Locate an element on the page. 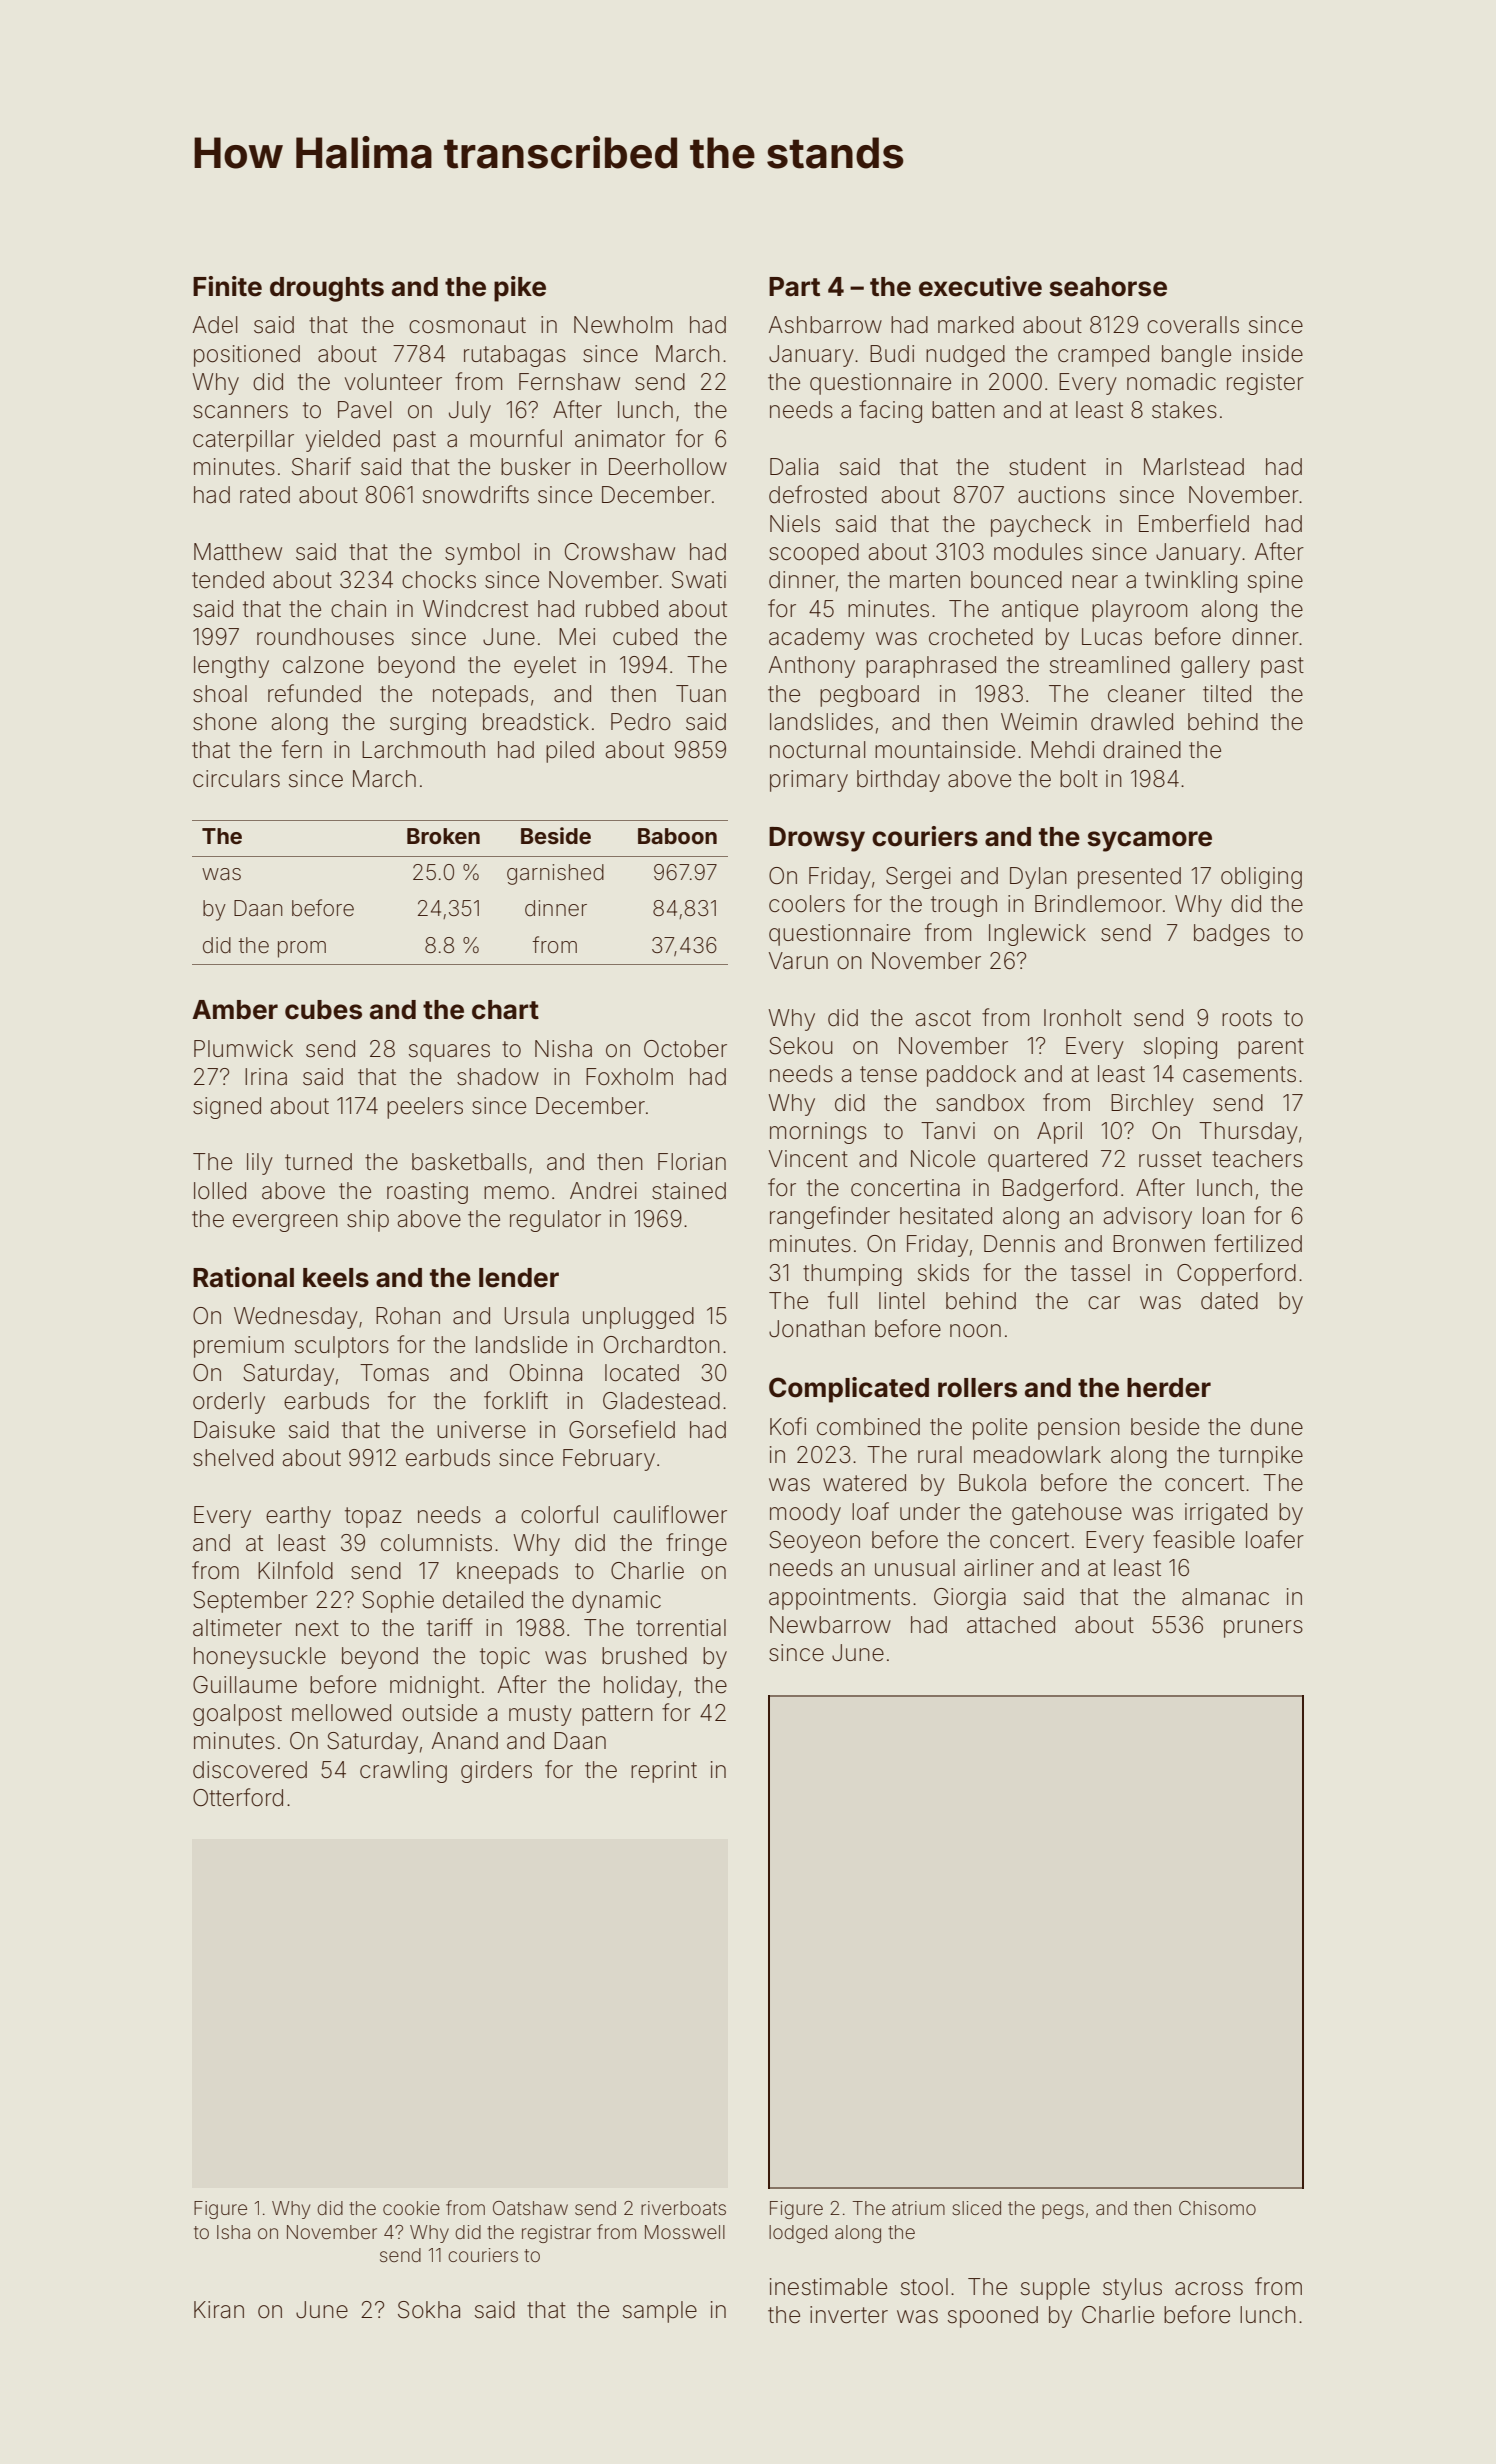  spooned is located at coordinates (993, 2317).
